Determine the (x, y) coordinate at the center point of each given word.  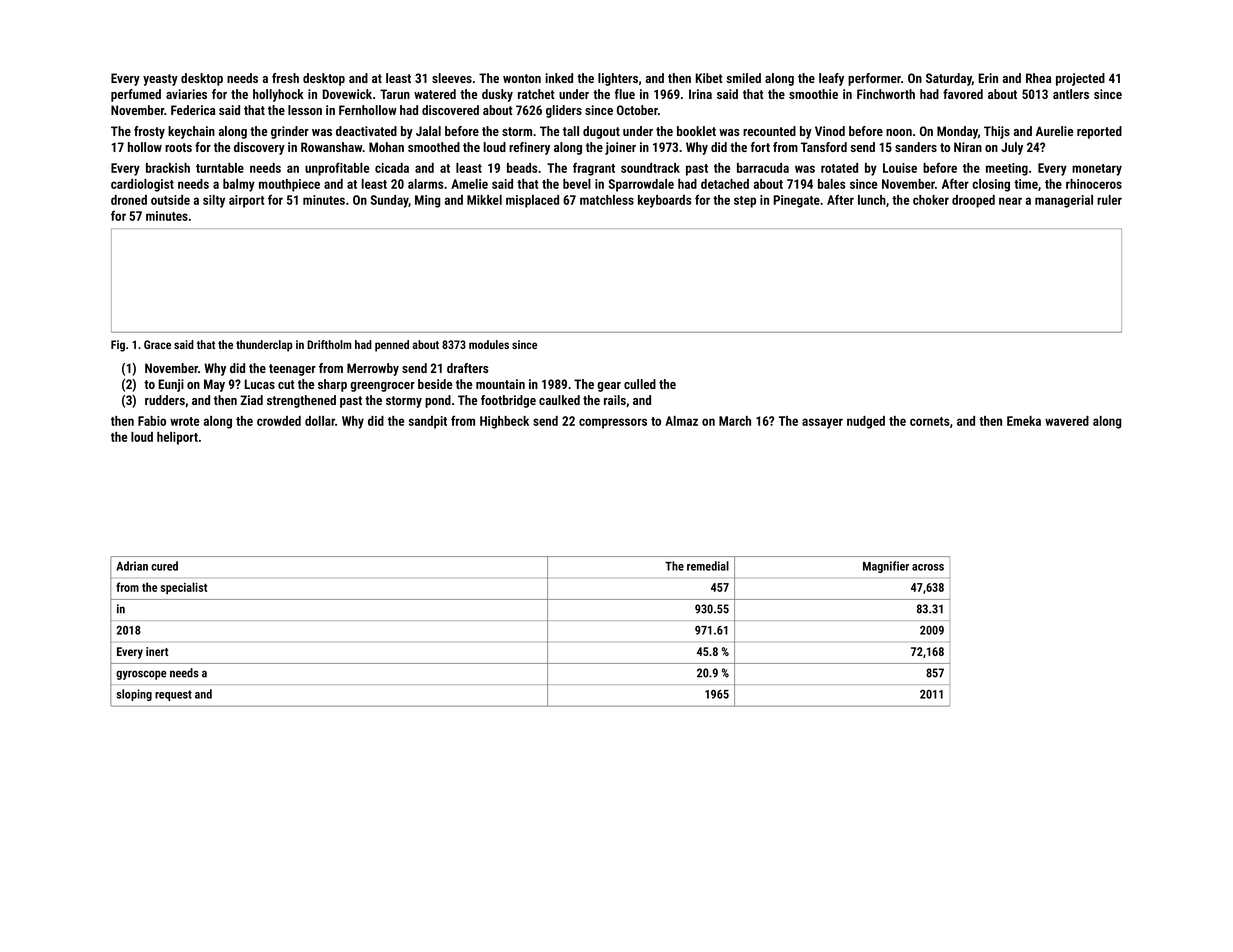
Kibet (709, 78)
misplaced (532, 201)
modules (489, 344)
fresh (285, 78)
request (173, 695)
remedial (708, 566)
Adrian (132, 566)
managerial (1064, 201)
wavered (1067, 421)
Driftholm (329, 344)
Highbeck (504, 422)
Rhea (1038, 78)
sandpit (428, 422)
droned (129, 200)
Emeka (1024, 421)
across (928, 567)
